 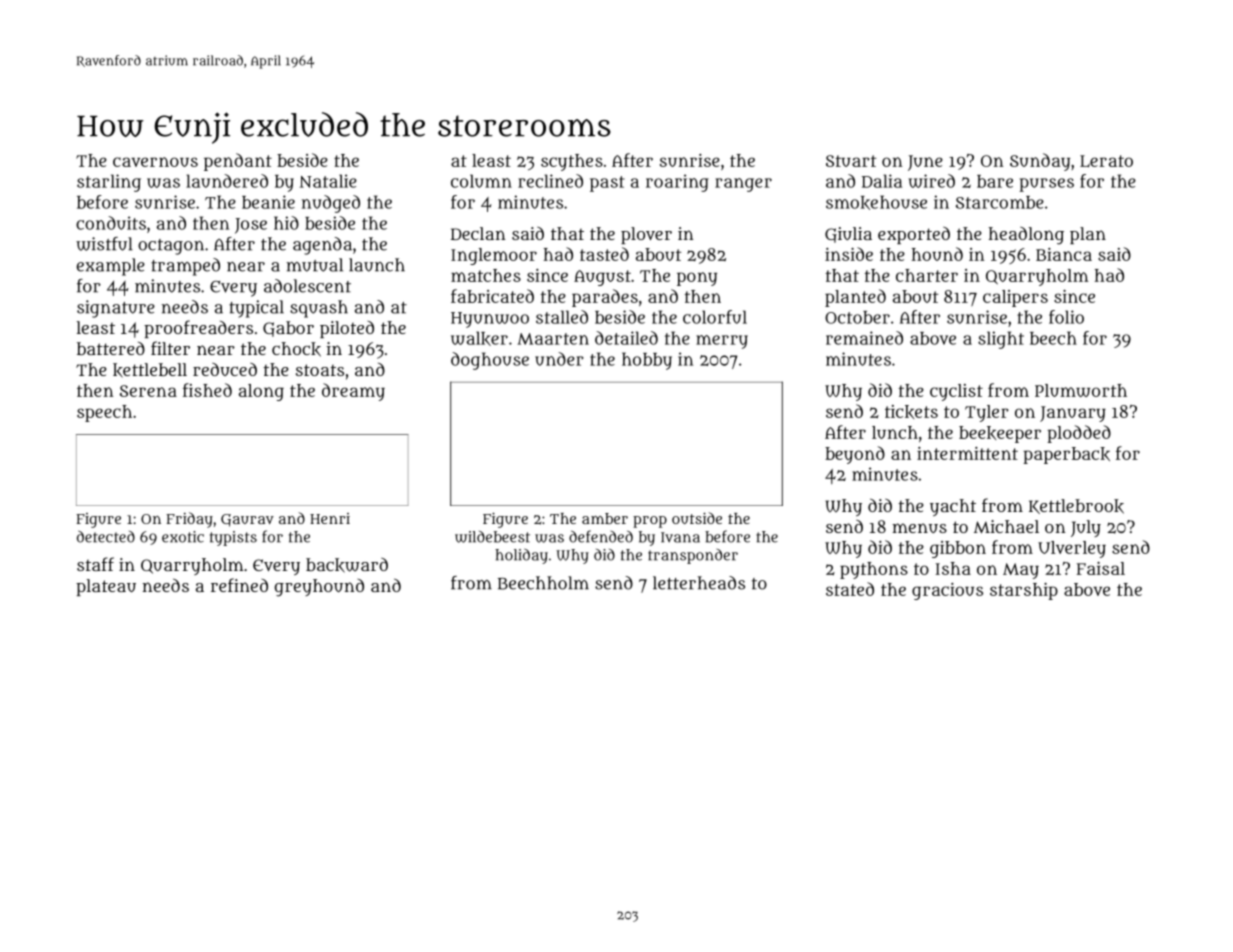 I want to click on staff, so click(x=95, y=564).
